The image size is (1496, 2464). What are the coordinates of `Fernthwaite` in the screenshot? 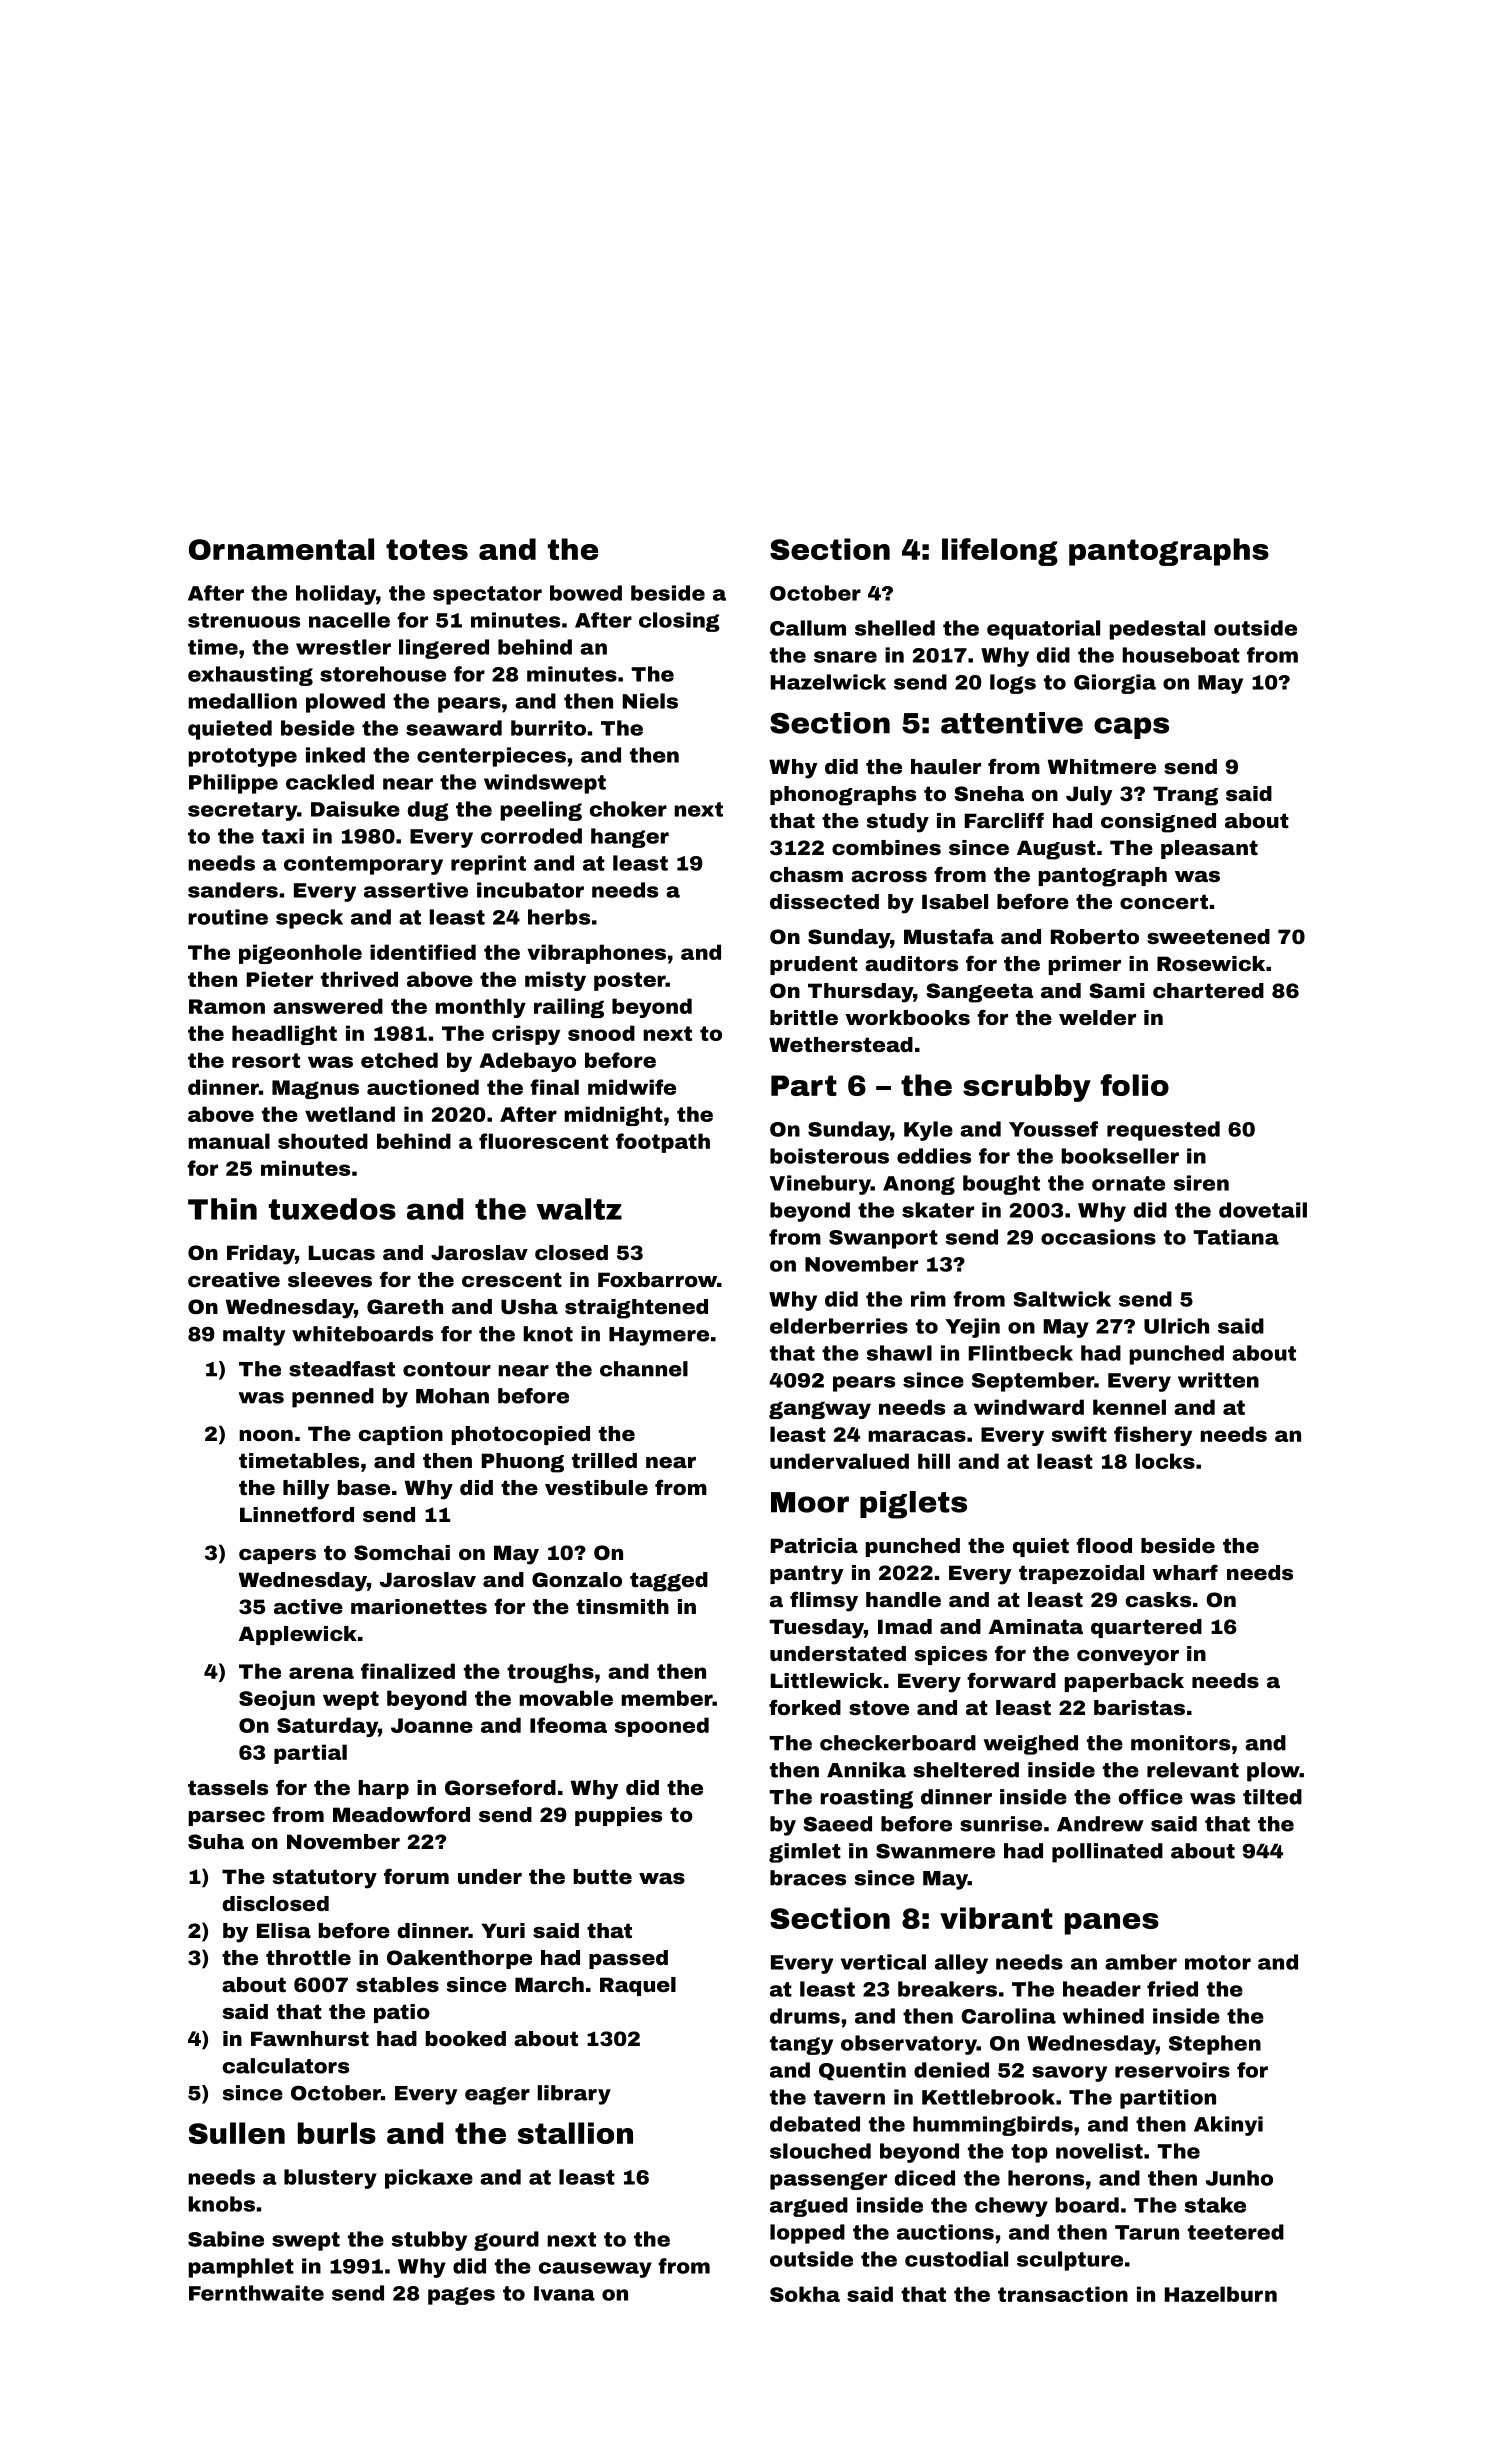 It's located at (256, 2293).
